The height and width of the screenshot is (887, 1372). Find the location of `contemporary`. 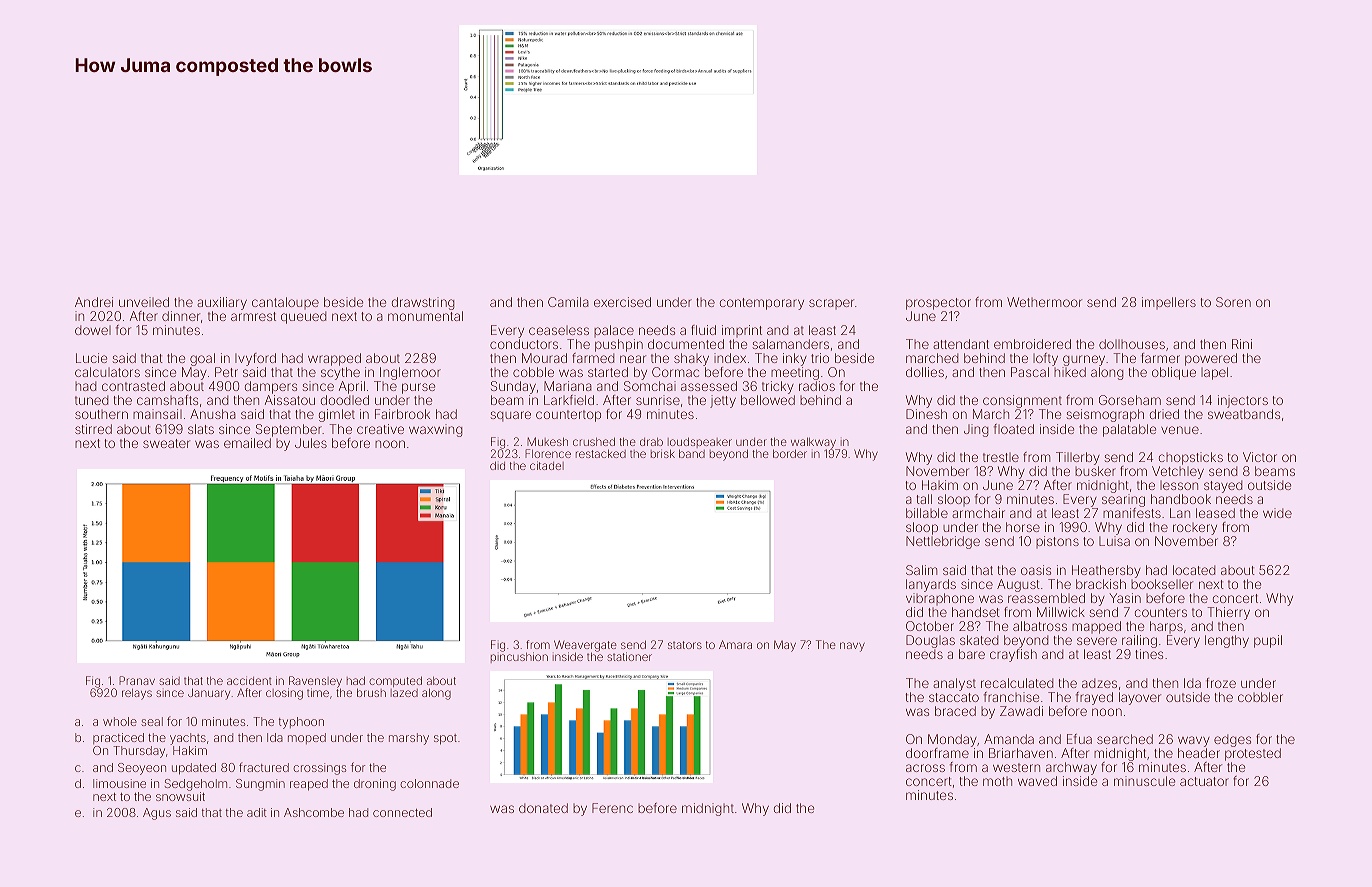

contemporary is located at coordinates (762, 304).
